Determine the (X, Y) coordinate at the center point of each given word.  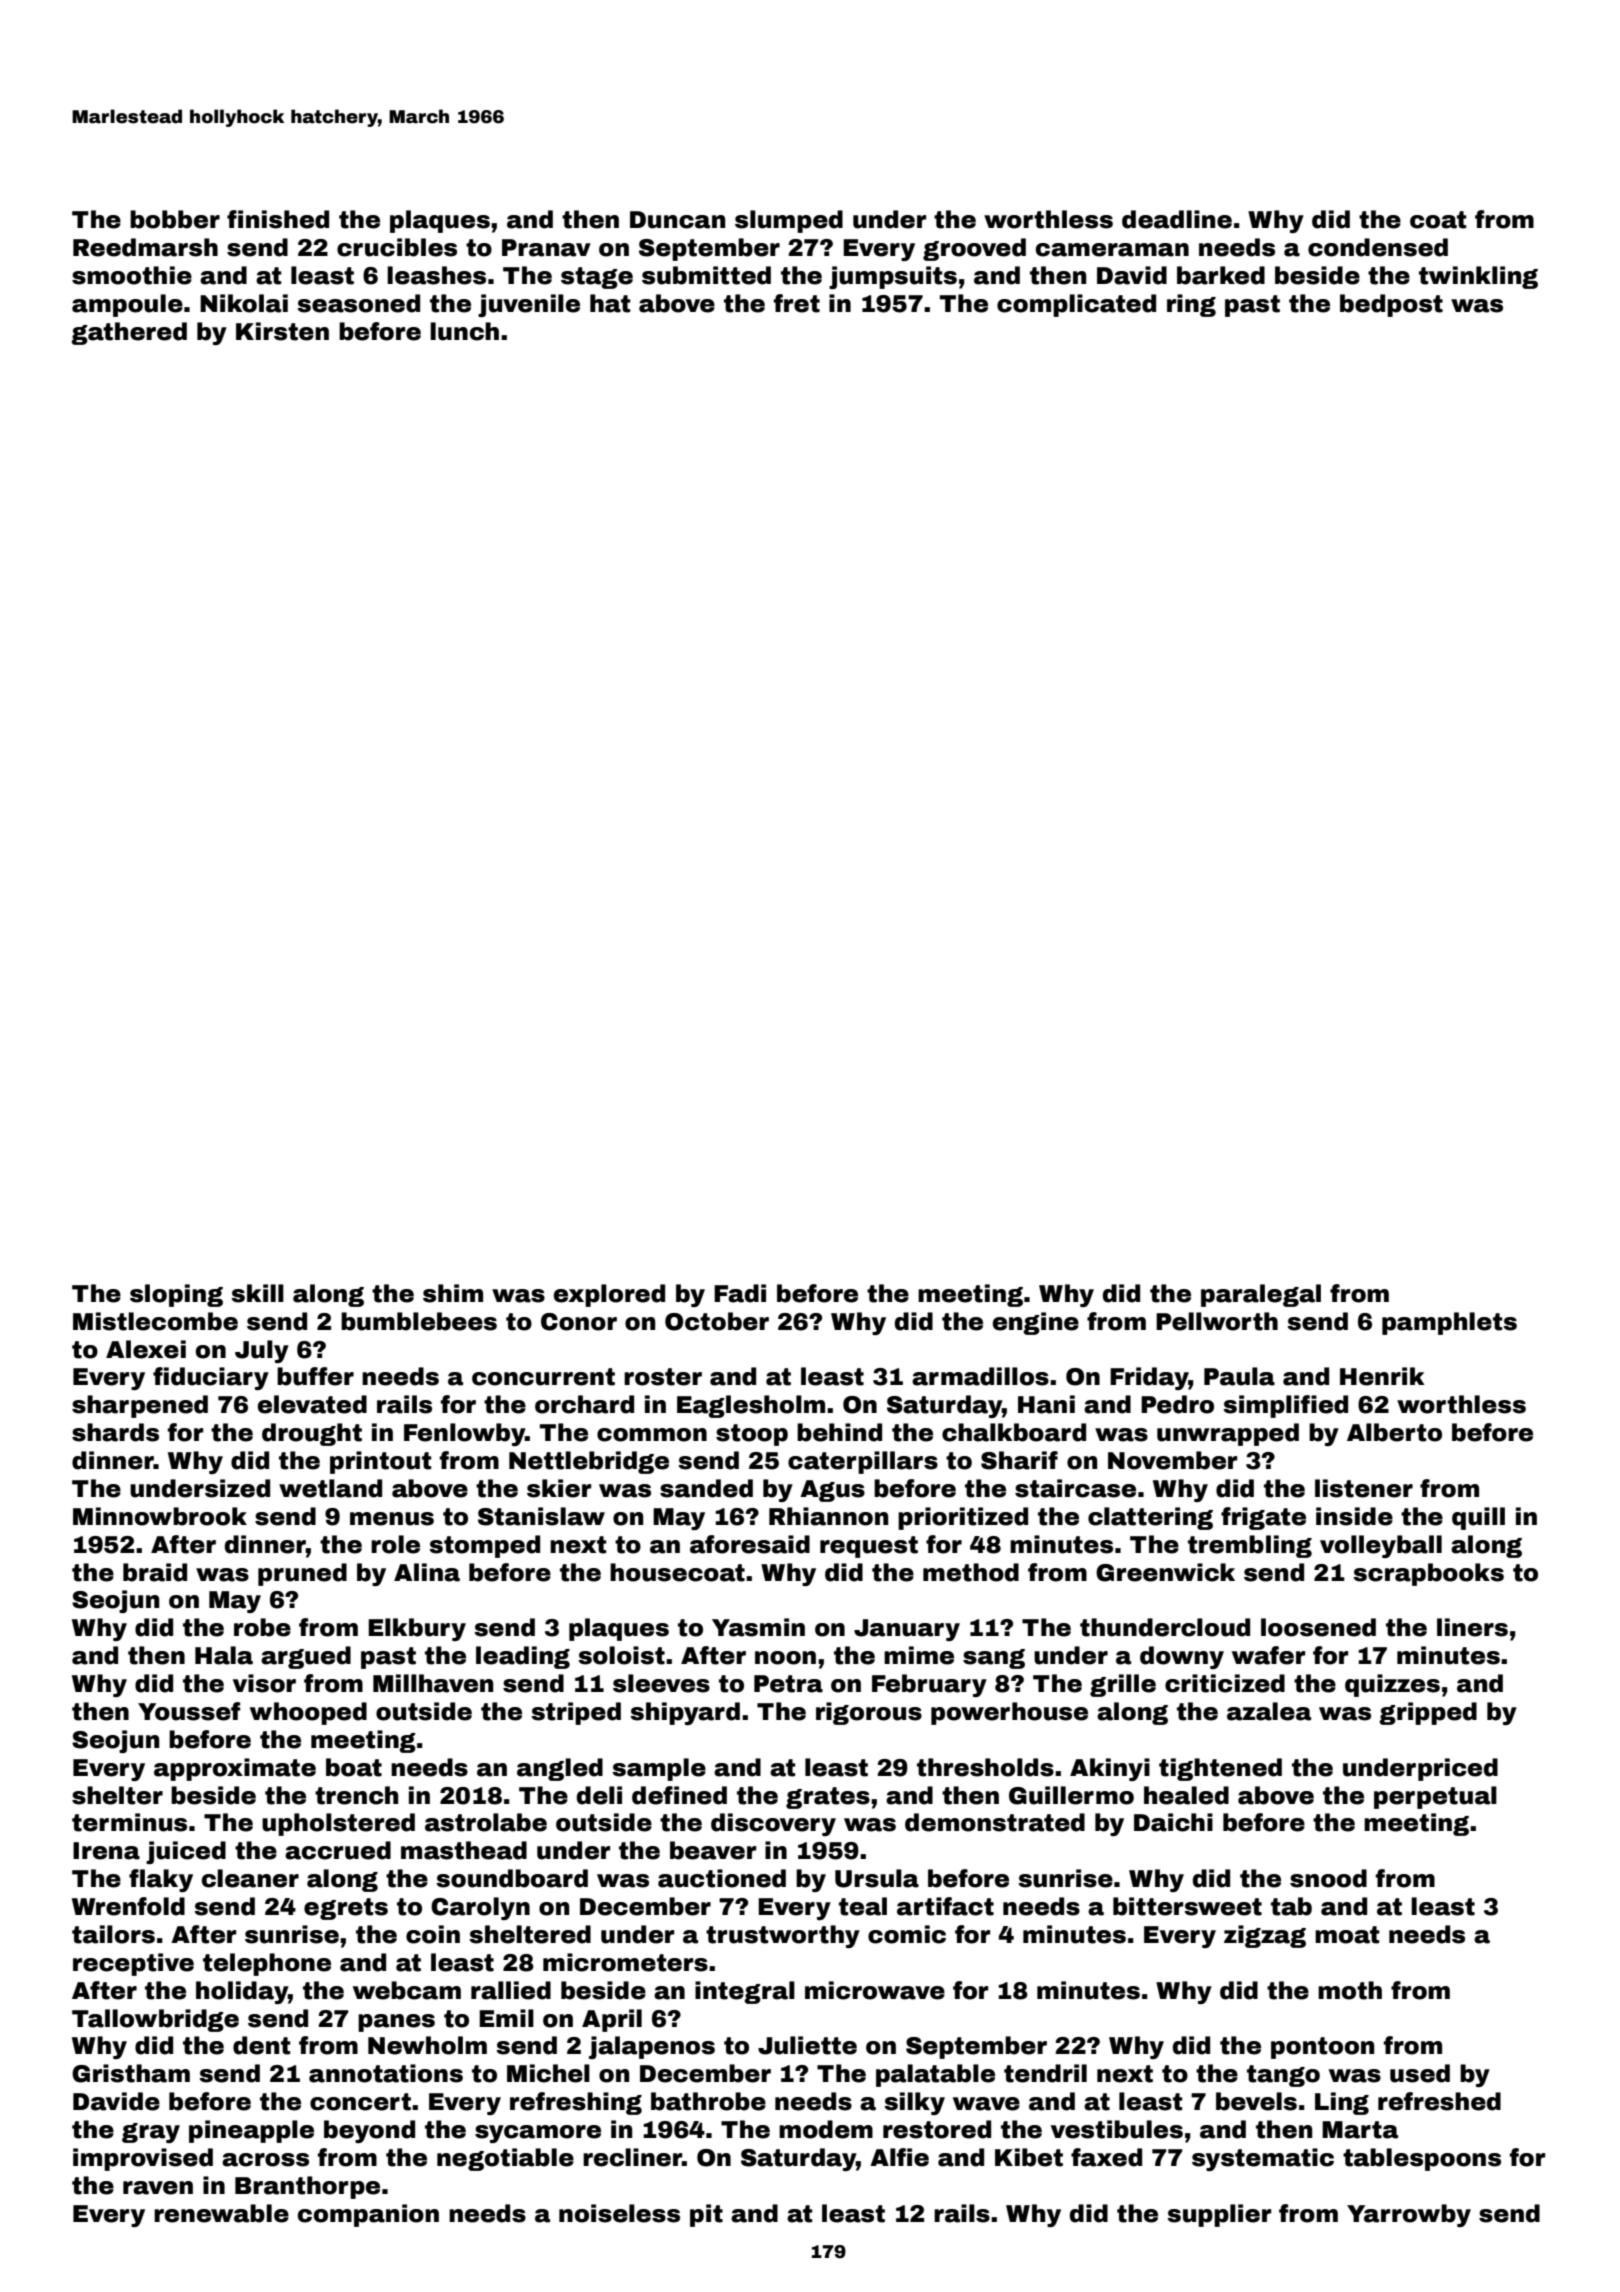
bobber (175, 219)
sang (994, 1659)
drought (312, 1434)
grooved (974, 249)
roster (663, 1377)
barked (1221, 275)
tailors (113, 1934)
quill (1478, 1518)
